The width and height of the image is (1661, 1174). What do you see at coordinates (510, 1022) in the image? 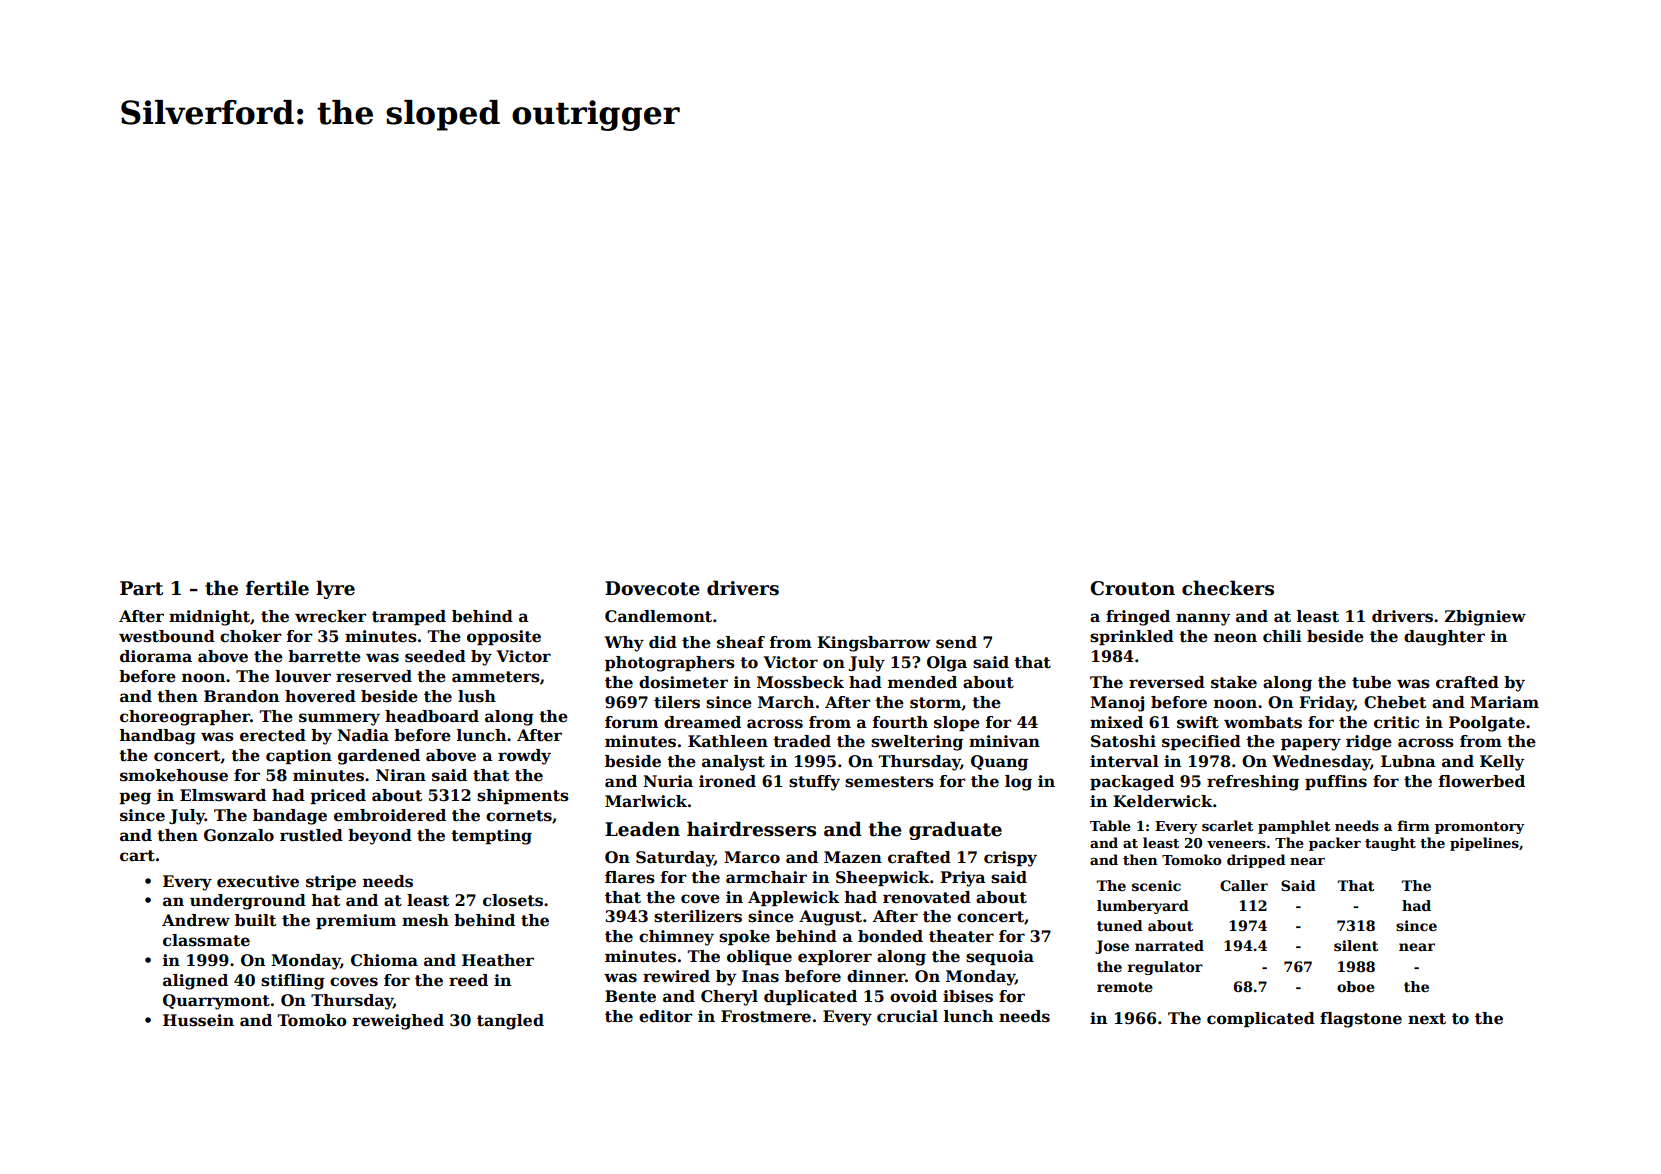
I see `tangled` at bounding box center [510, 1022].
